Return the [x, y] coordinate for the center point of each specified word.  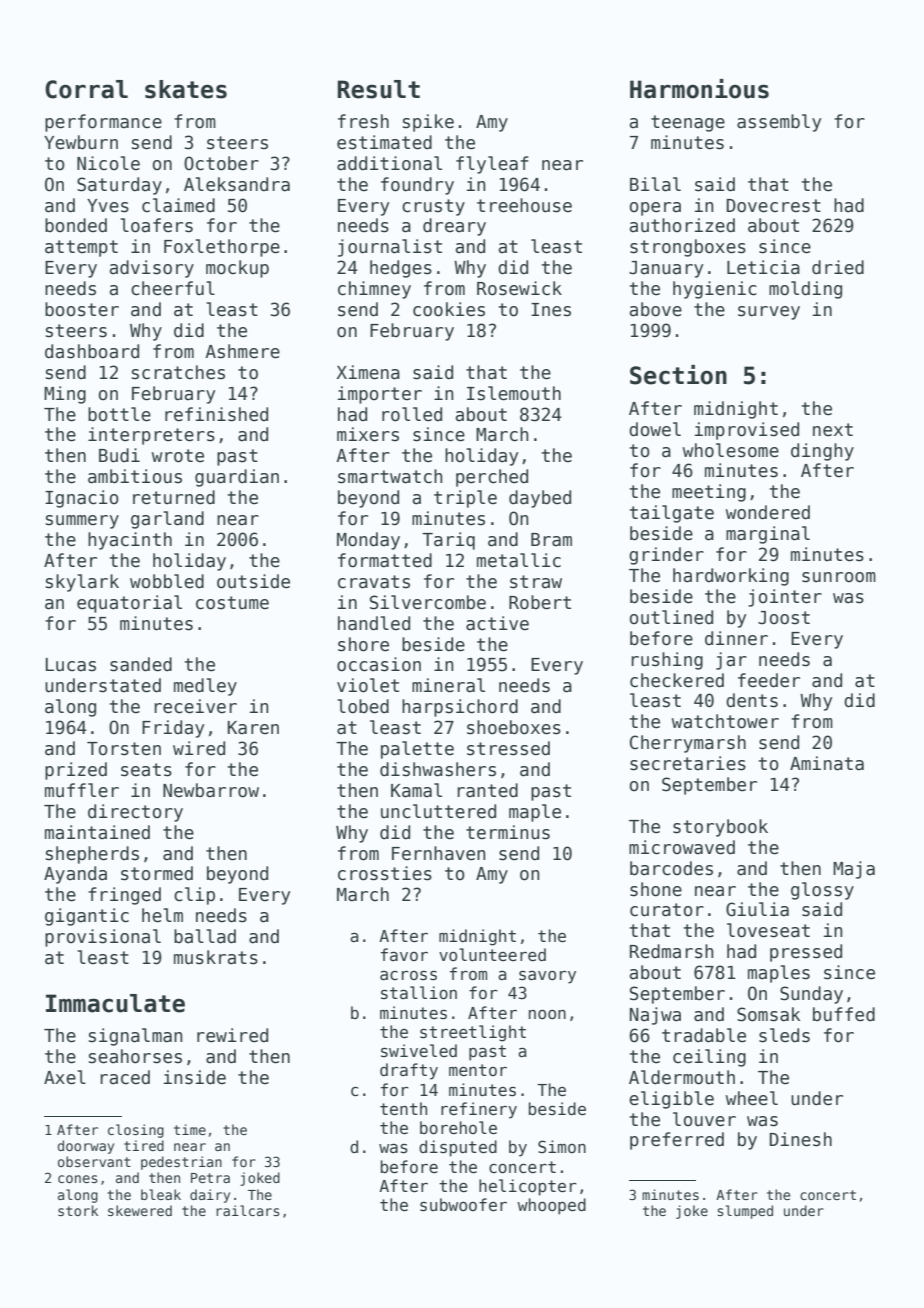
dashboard [92, 351]
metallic [519, 560]
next [833, 430]
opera [655, 209]
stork [78, 1210]
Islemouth [514, 393]
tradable [704, 1035]
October [221, 163]
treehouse [524, 205]
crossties [385, 873]
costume [232, 603]
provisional [103, 938]
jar [731, 661]
